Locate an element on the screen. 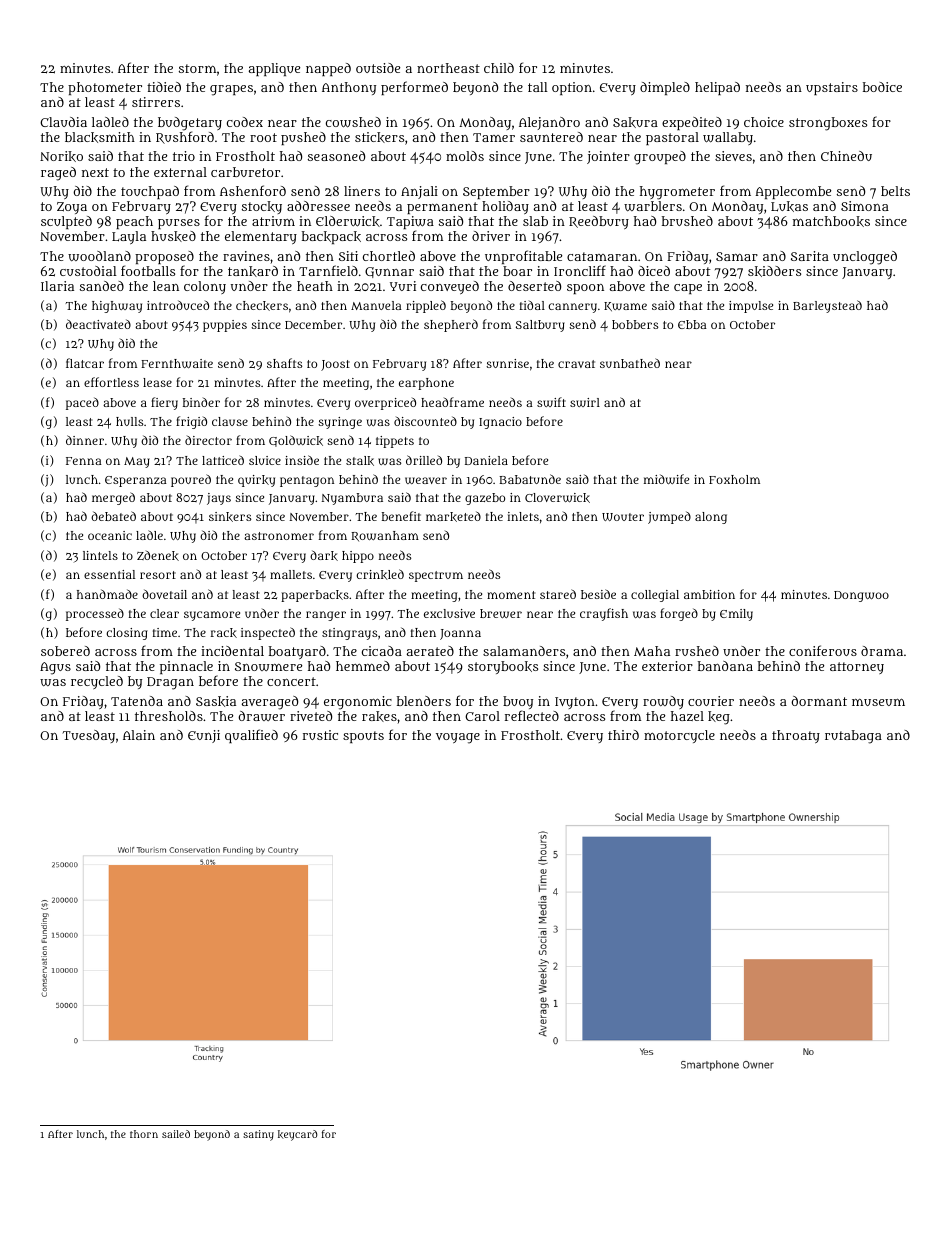  Foxholm is located at coordinates (734, 479).
